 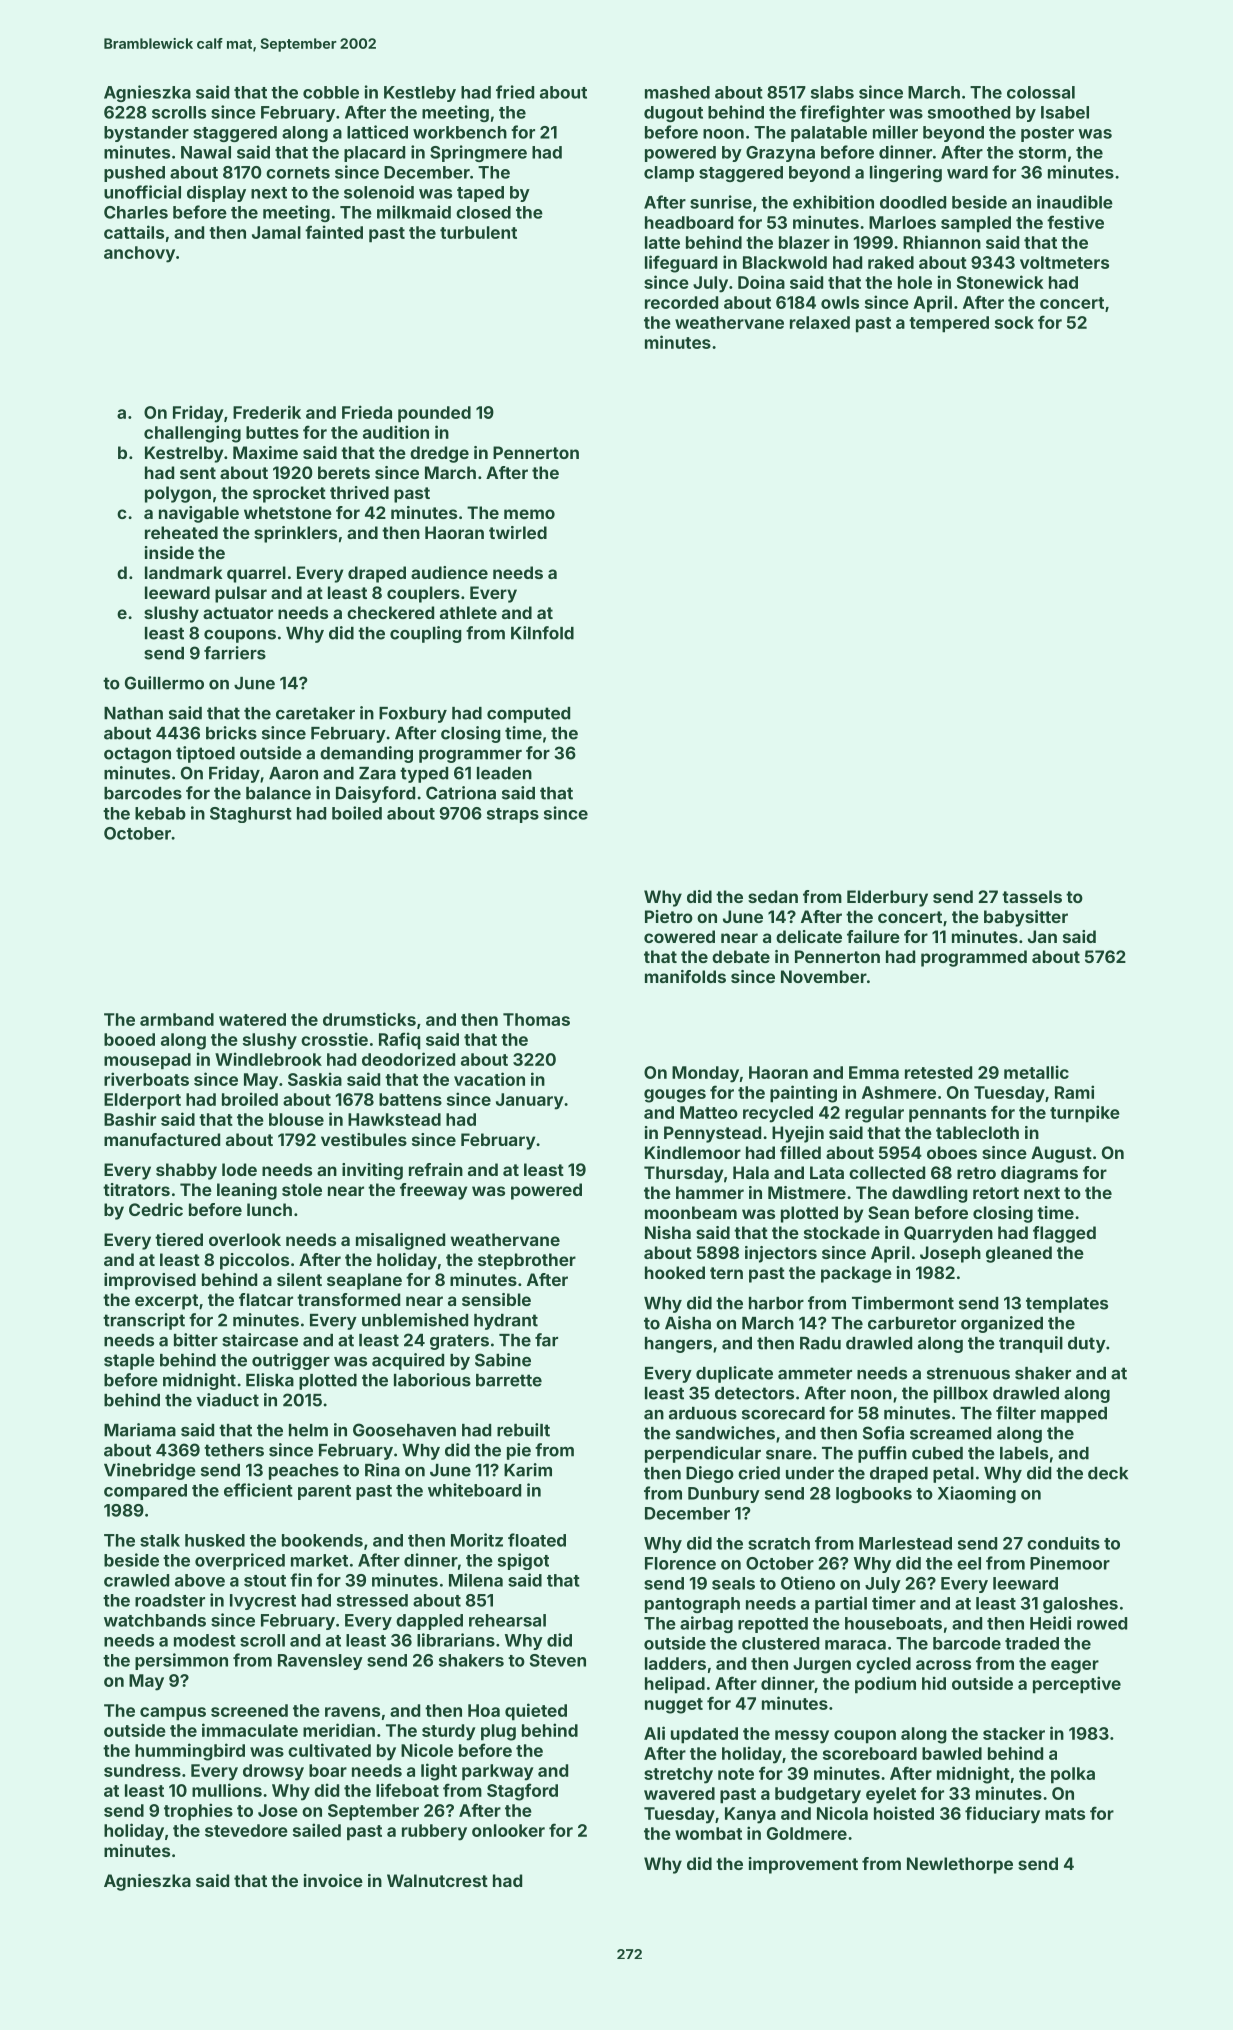 What do you see at coordinates (803, 1865) in the screenshot?
I see `improvement` at bounding box center [803, 1865].
